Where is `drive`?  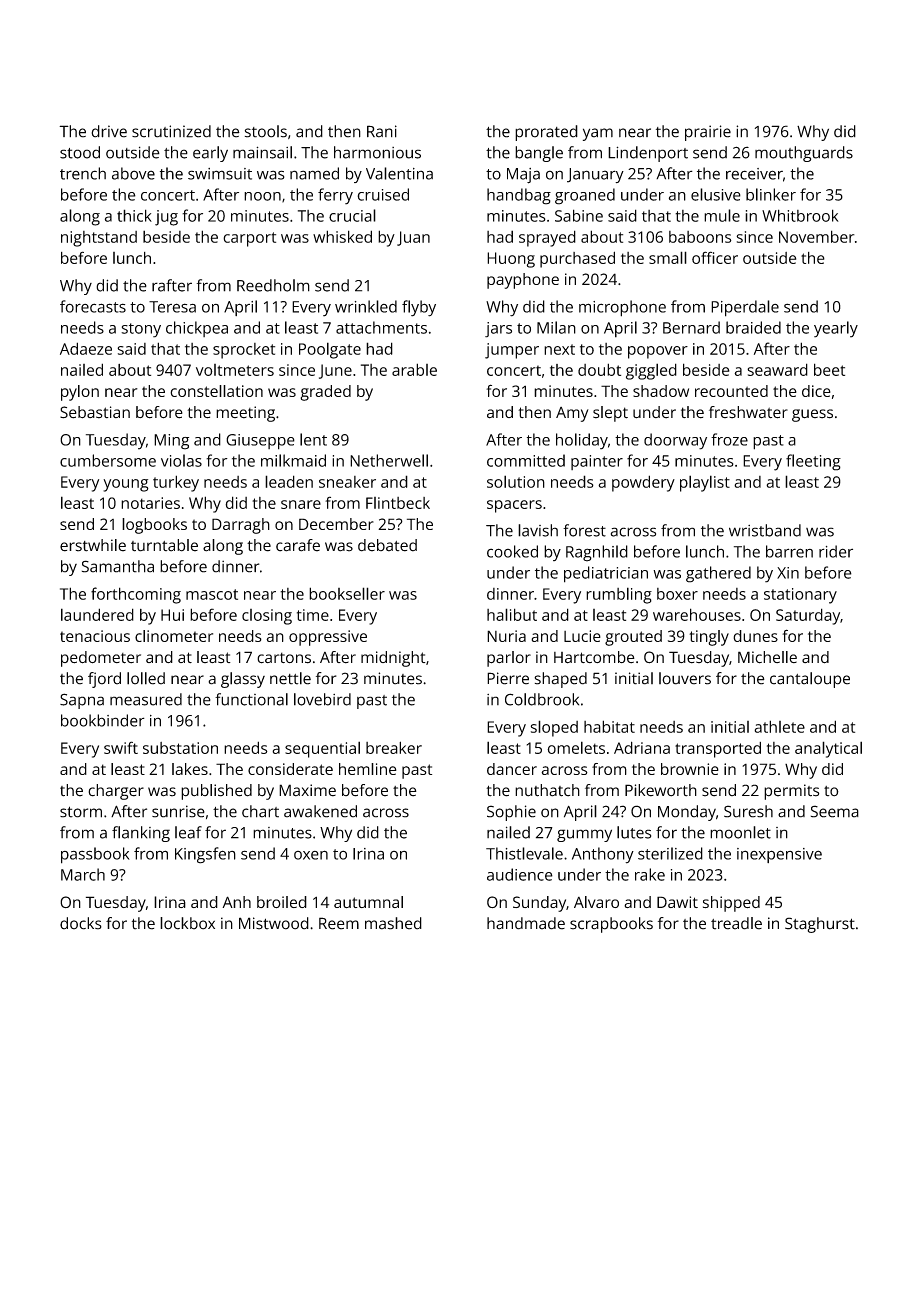 drive is located at coordinates (109, 131).
